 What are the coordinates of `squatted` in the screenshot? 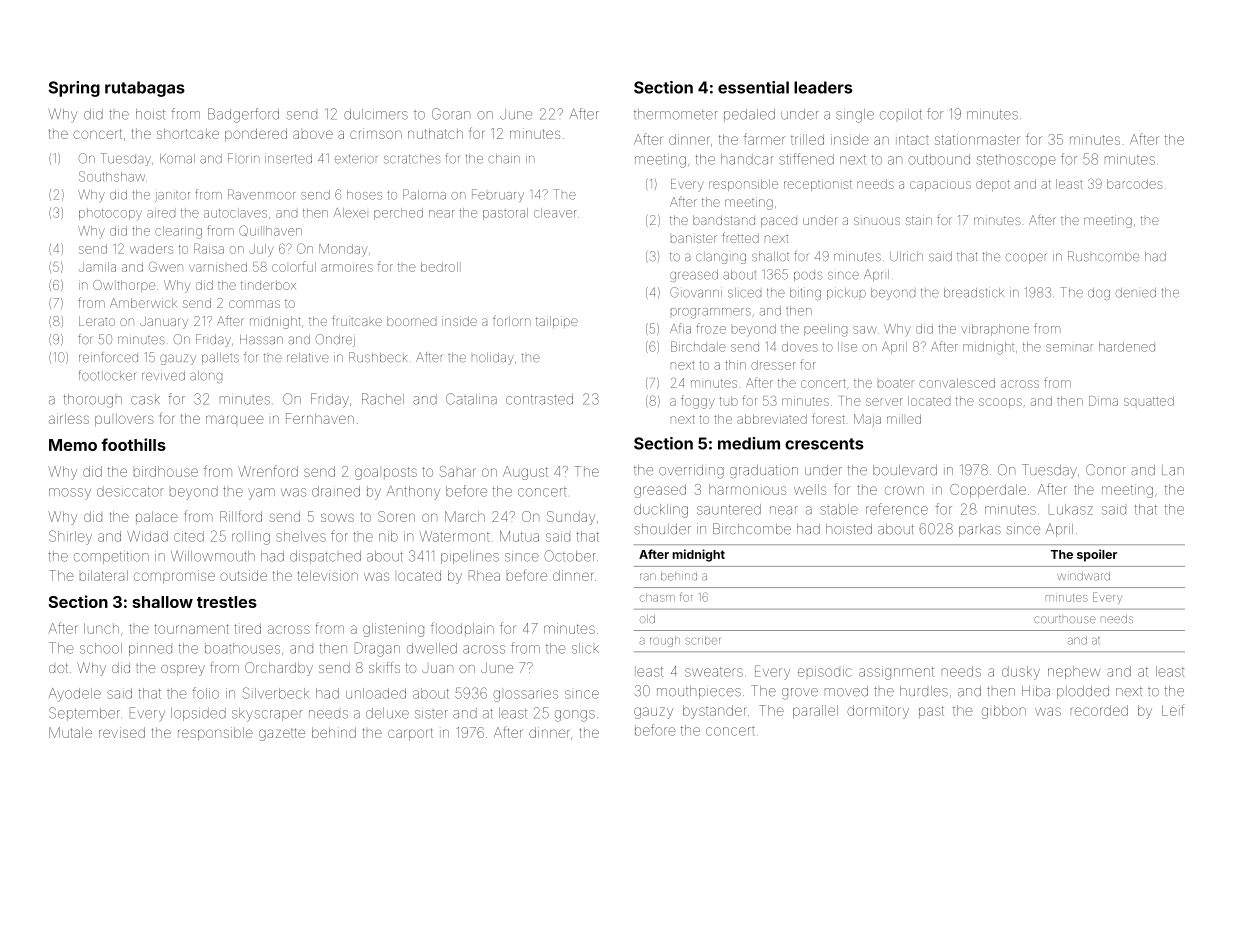 It's located at (1149, 401).
